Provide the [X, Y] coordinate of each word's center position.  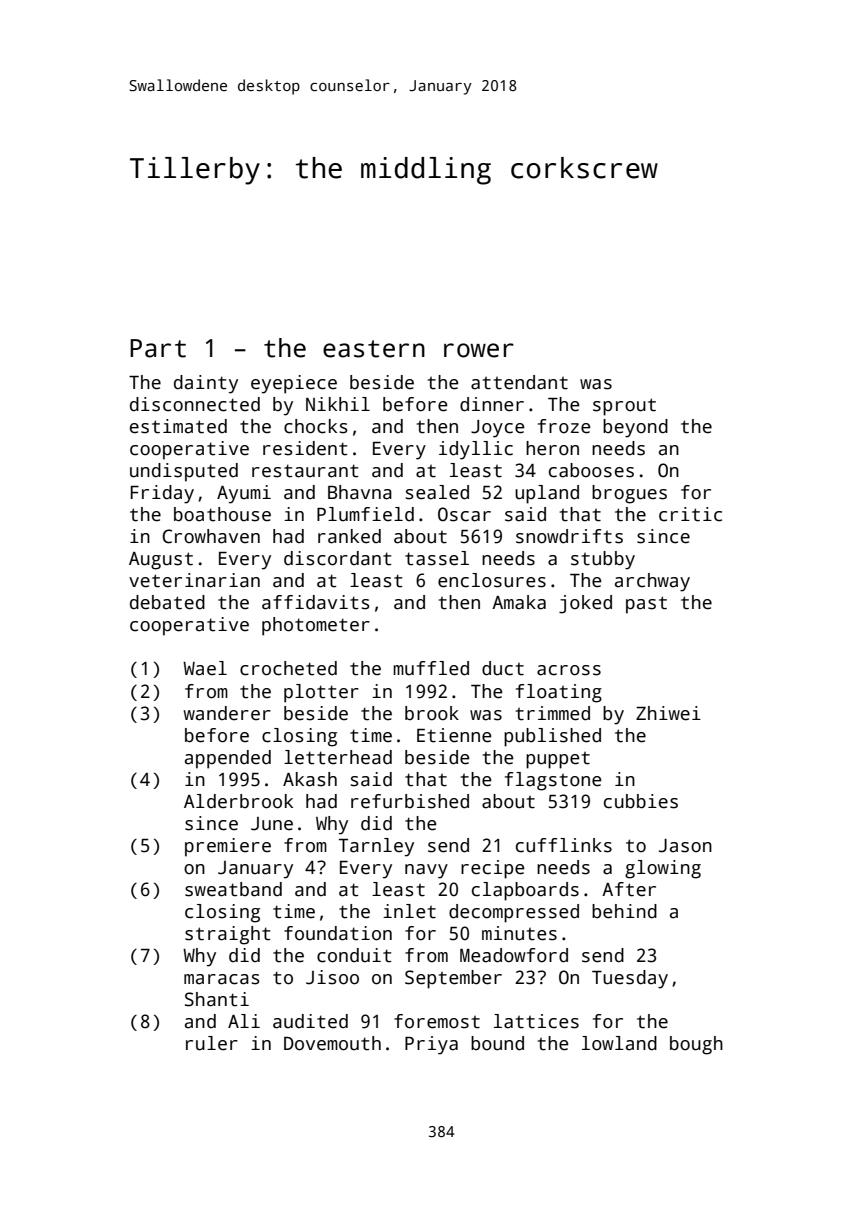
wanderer [227, 713]
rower [479, 350]
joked [585, 604]
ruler [212, 1043]
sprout [624, 407]
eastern [374, 349]
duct [503, 668]
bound [497, 1043]
